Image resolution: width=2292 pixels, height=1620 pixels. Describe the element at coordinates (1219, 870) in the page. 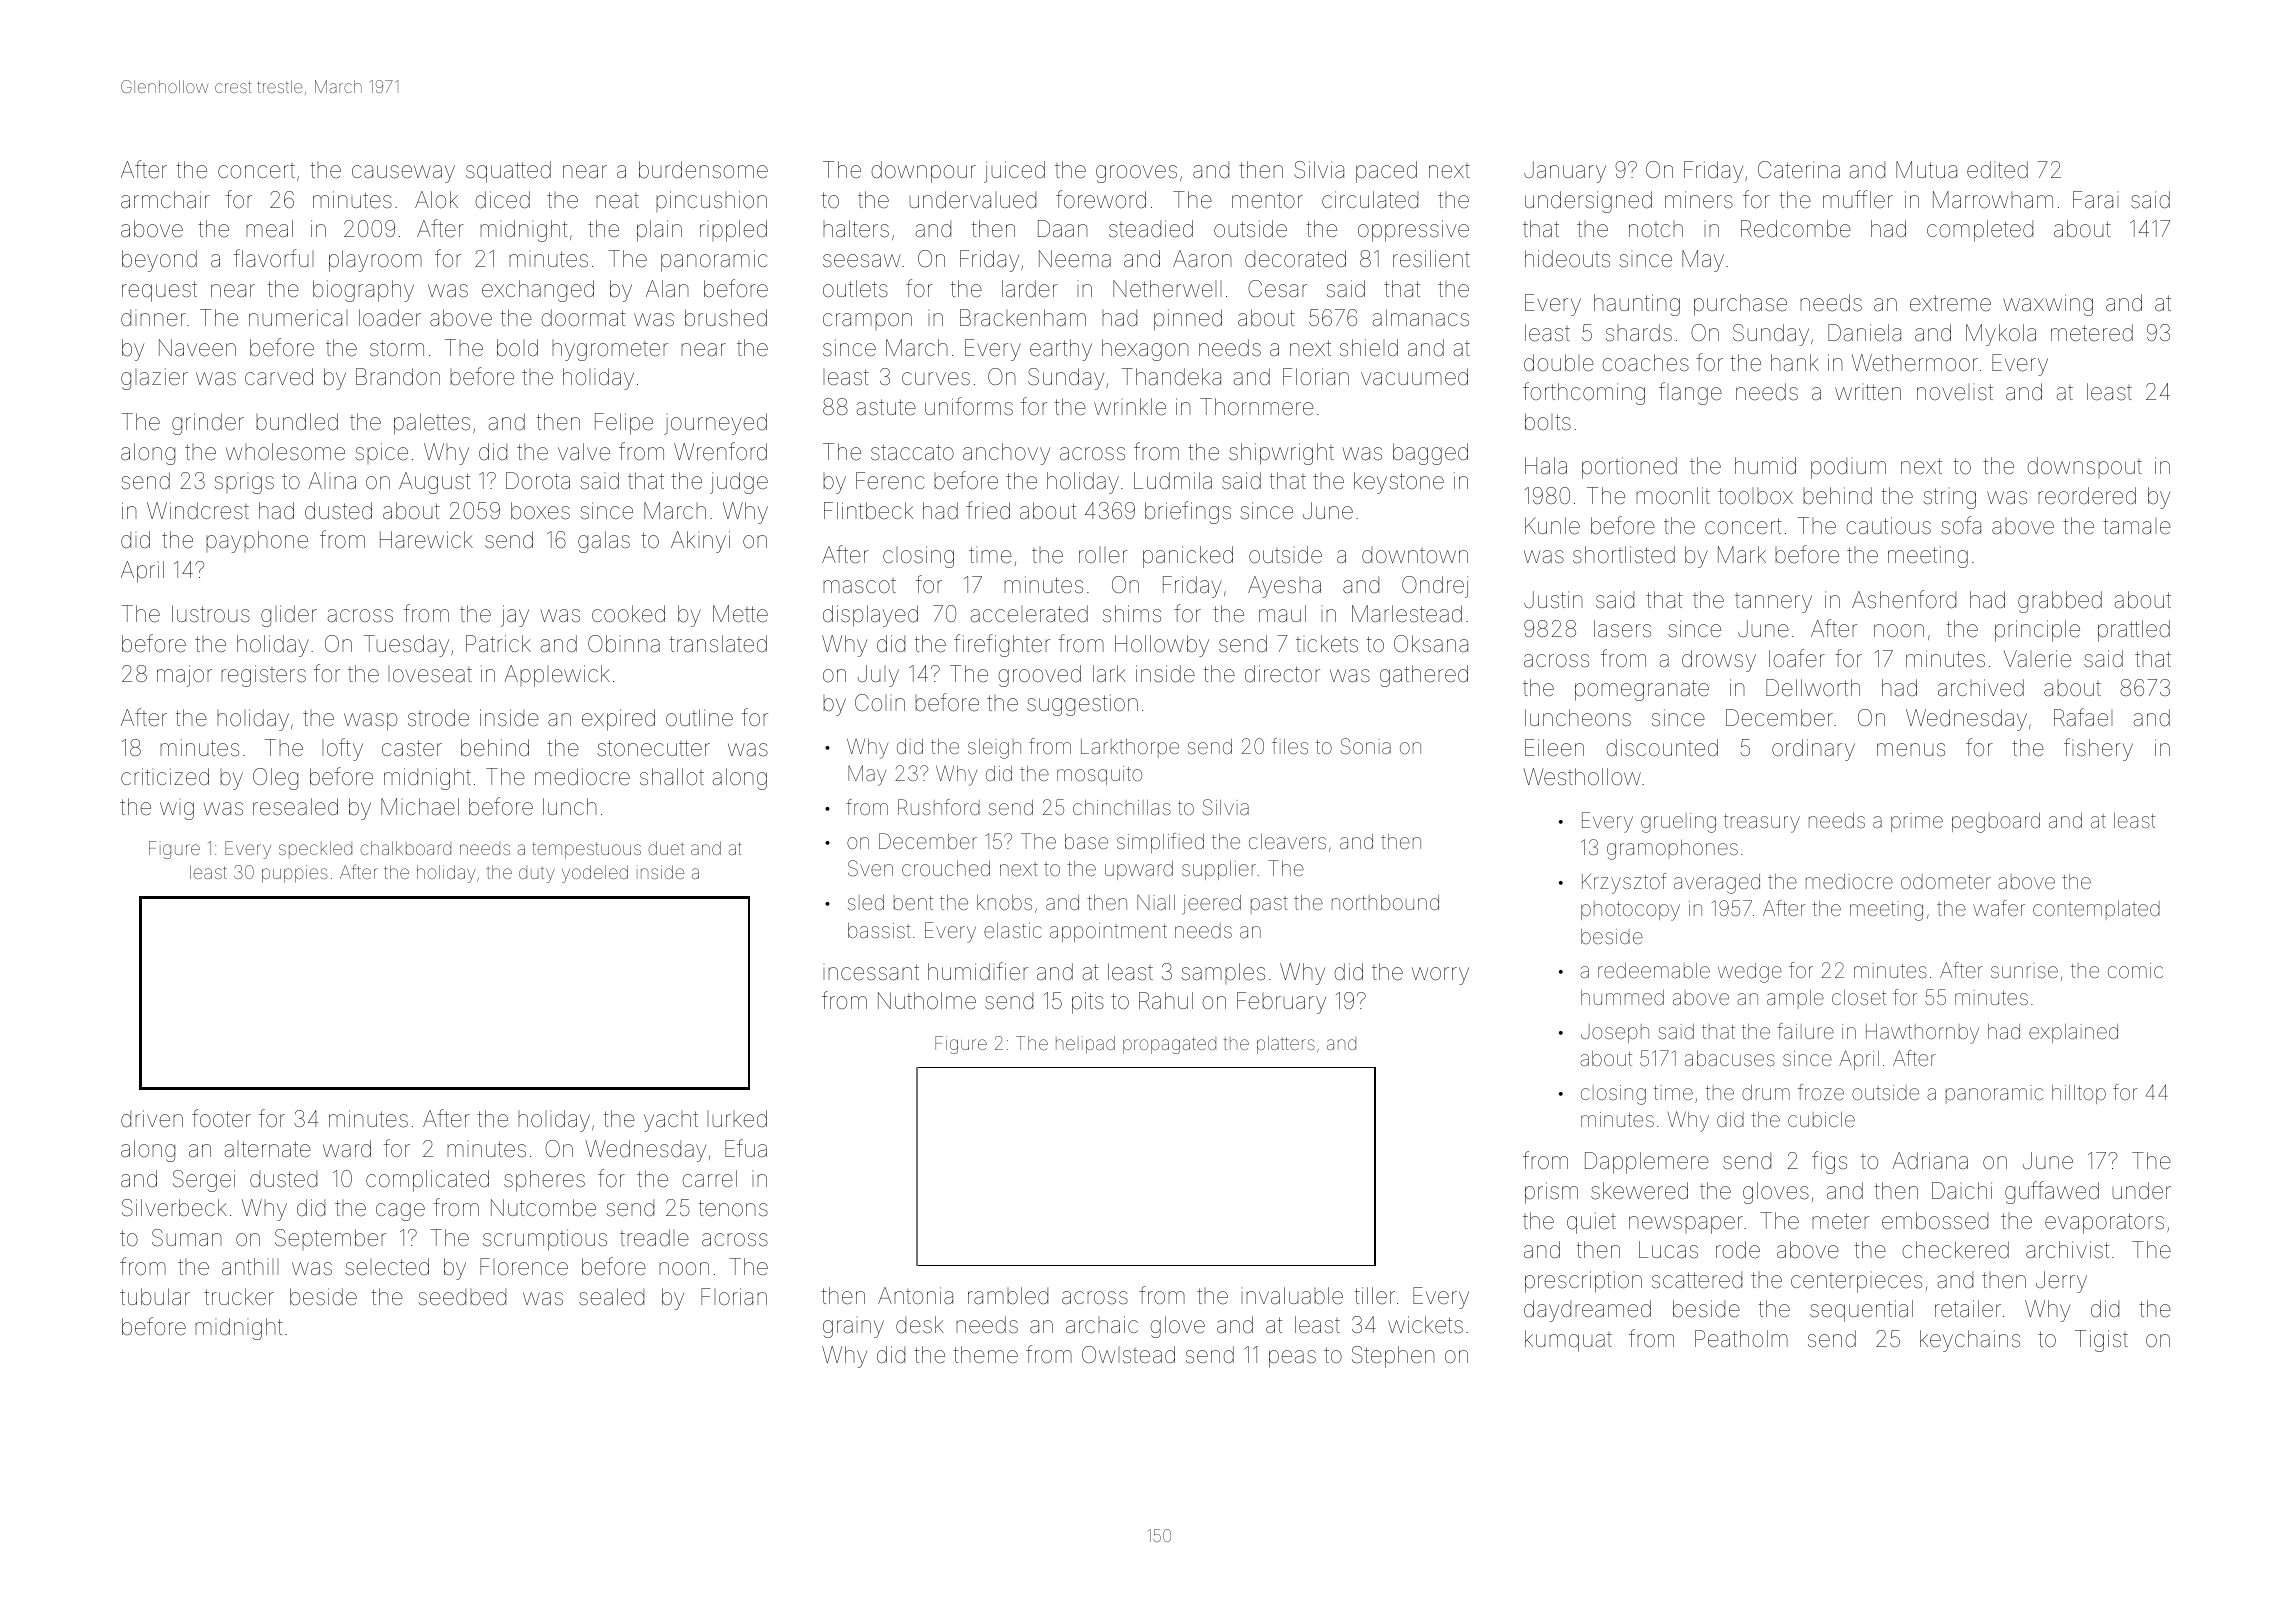

I see `supplier` at that location.
